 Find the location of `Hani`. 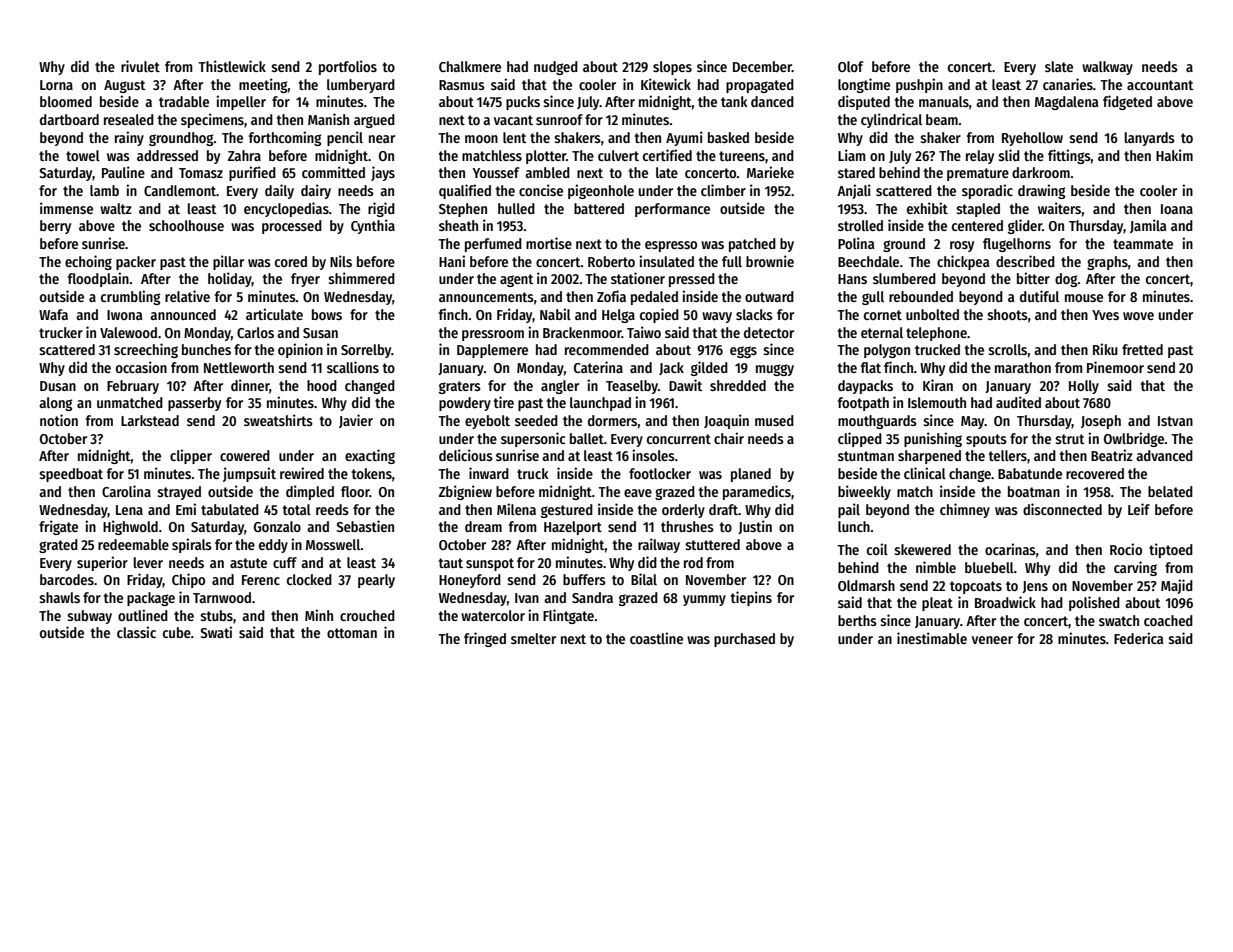

Hani is located at coordinates (452, 261).
